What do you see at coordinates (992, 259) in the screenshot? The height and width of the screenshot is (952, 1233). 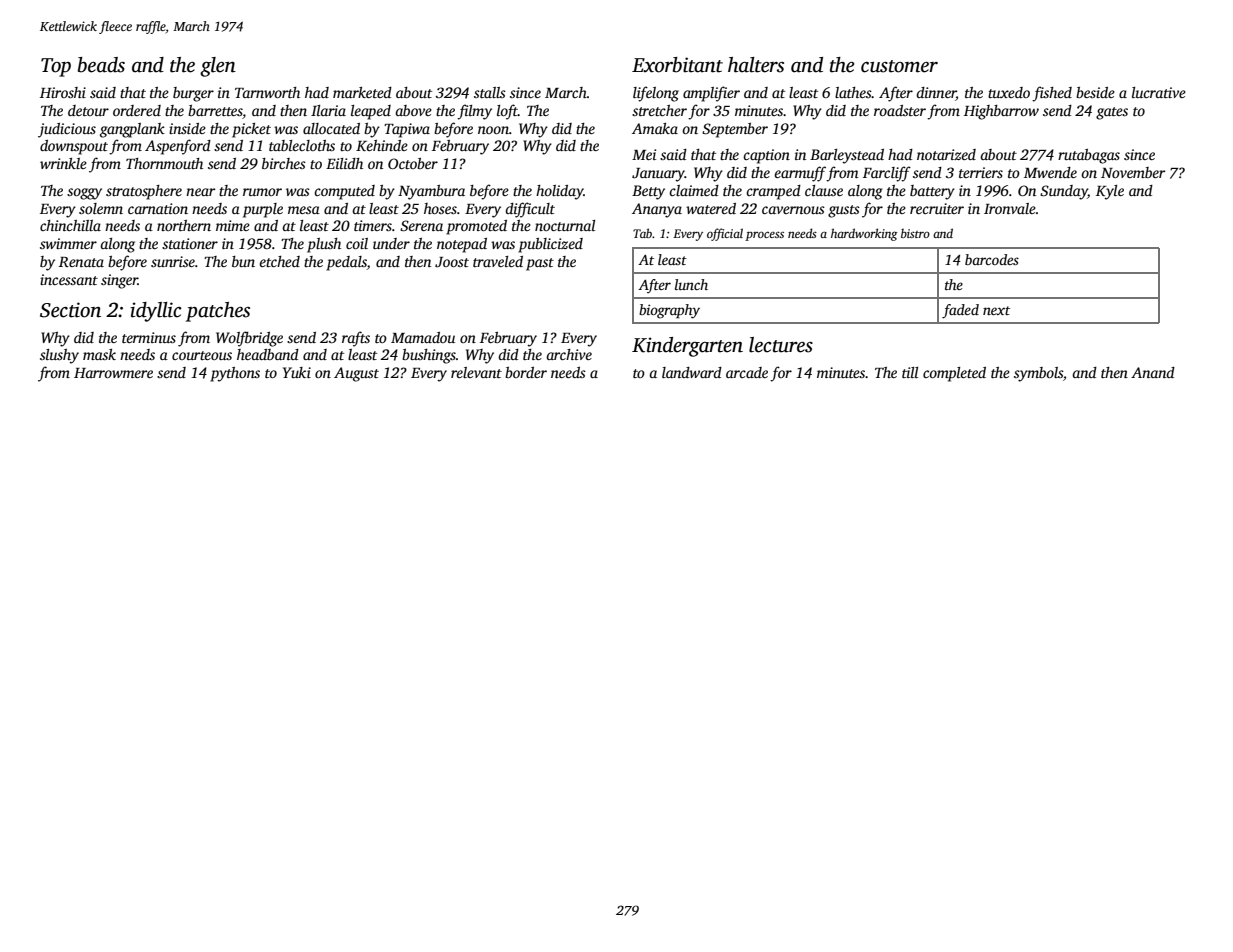 I see `barcodes` at bounding box center [992, 259].
